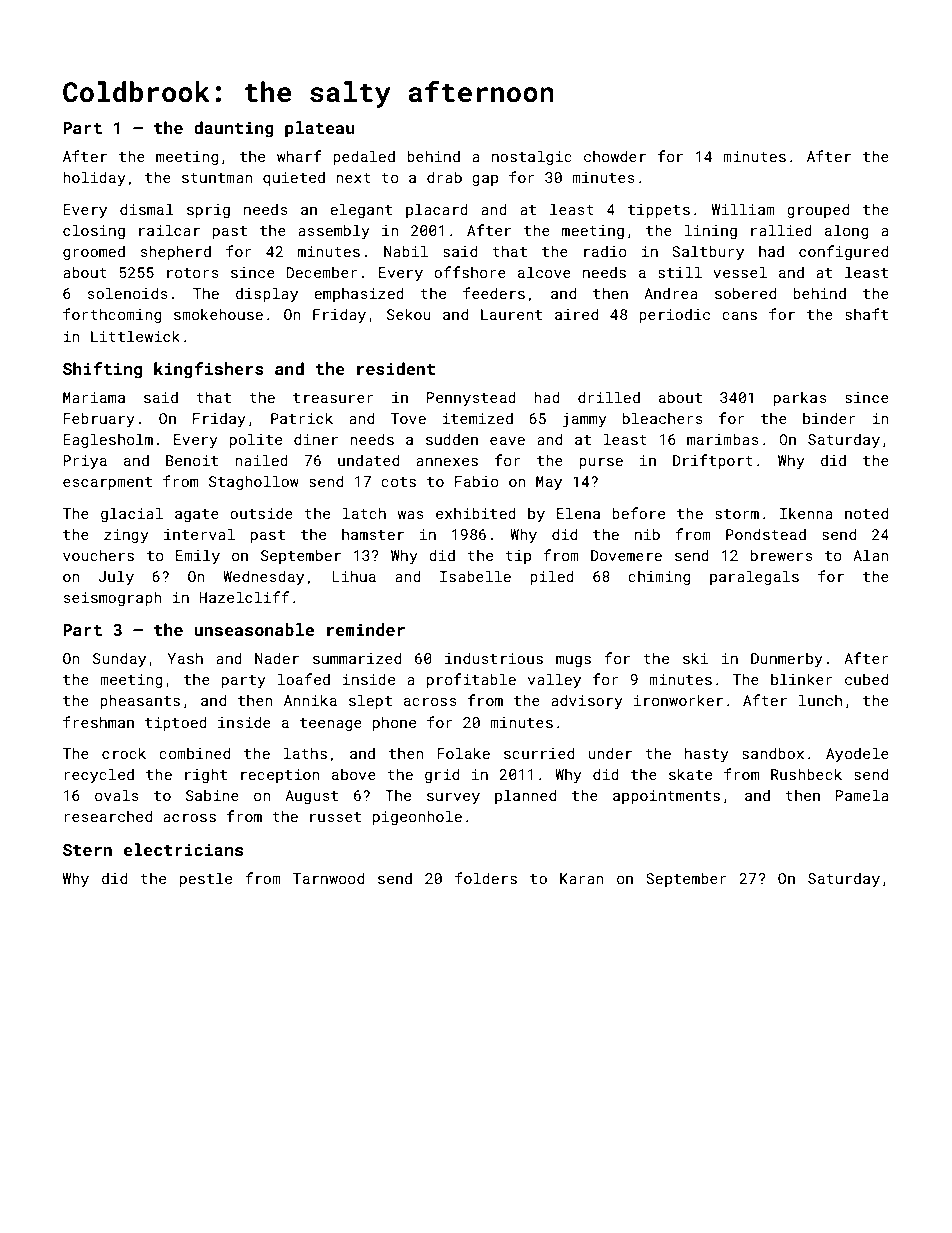 The image size is (952, 1233). What do you see at coordinates (615, 156) in the image?
I see `chowder` at bounding box center [615, 156].
